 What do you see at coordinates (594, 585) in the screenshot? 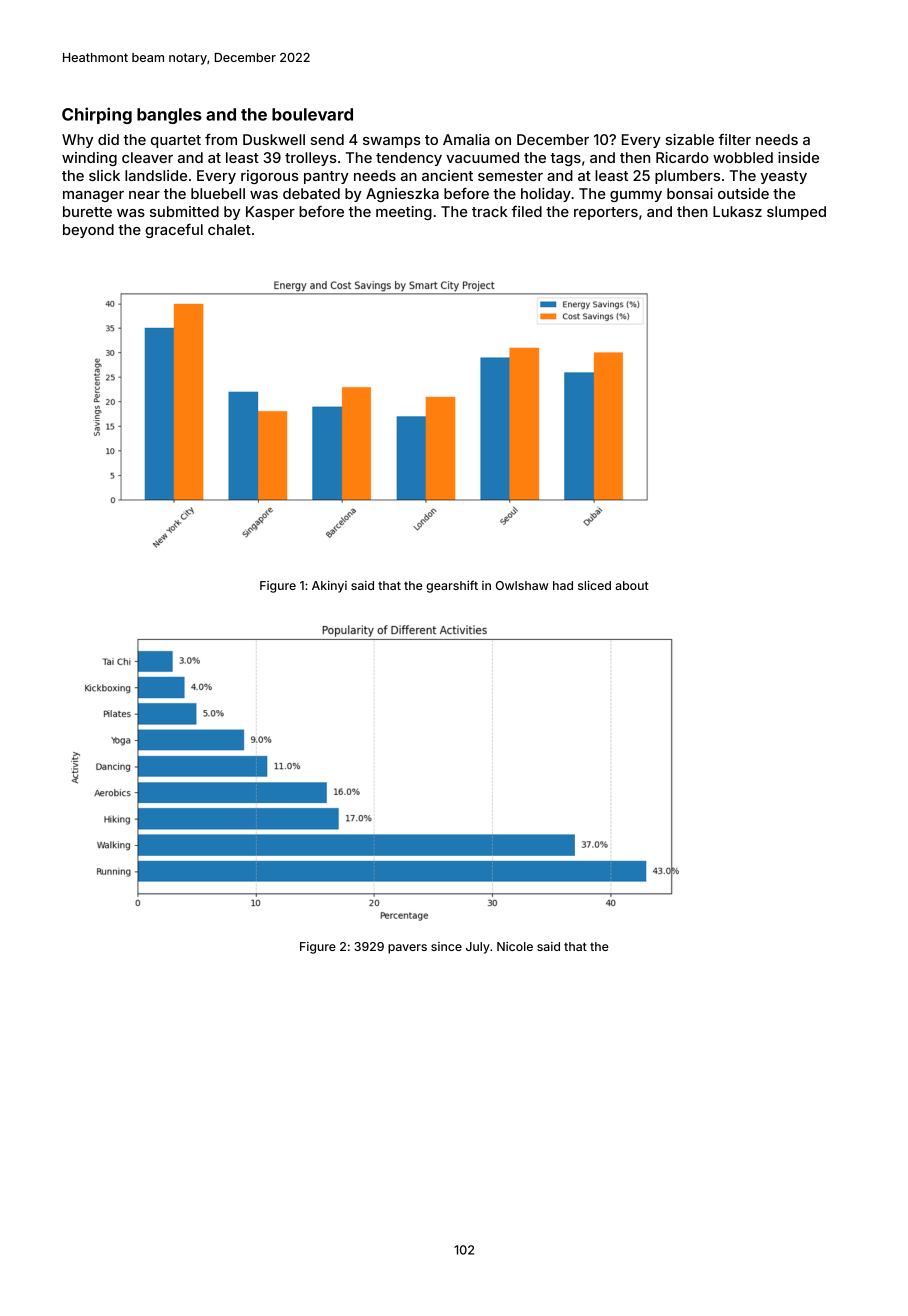
I see `sliced` at bounding box center [594, 585].
